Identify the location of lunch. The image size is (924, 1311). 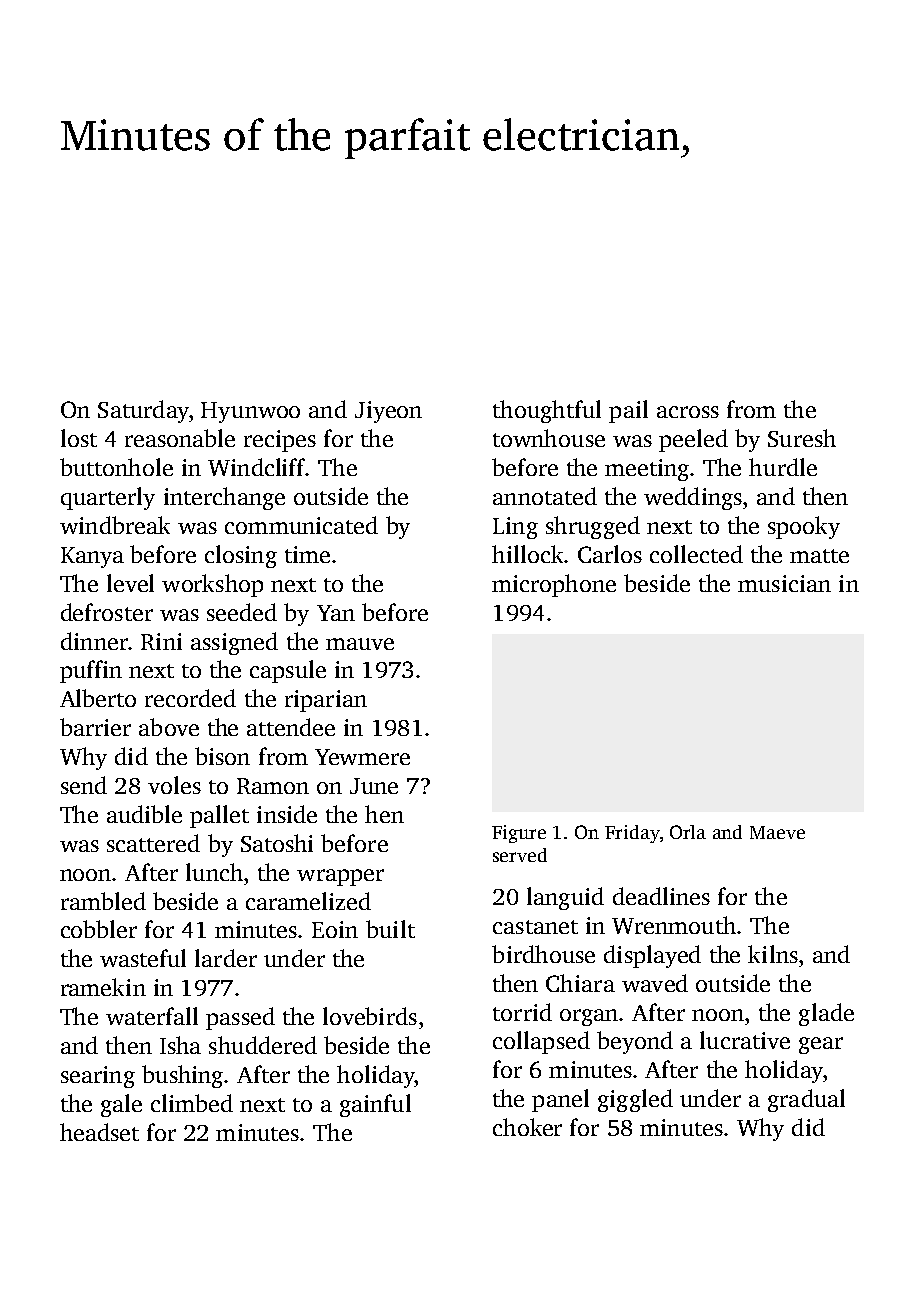
(214, 872).
